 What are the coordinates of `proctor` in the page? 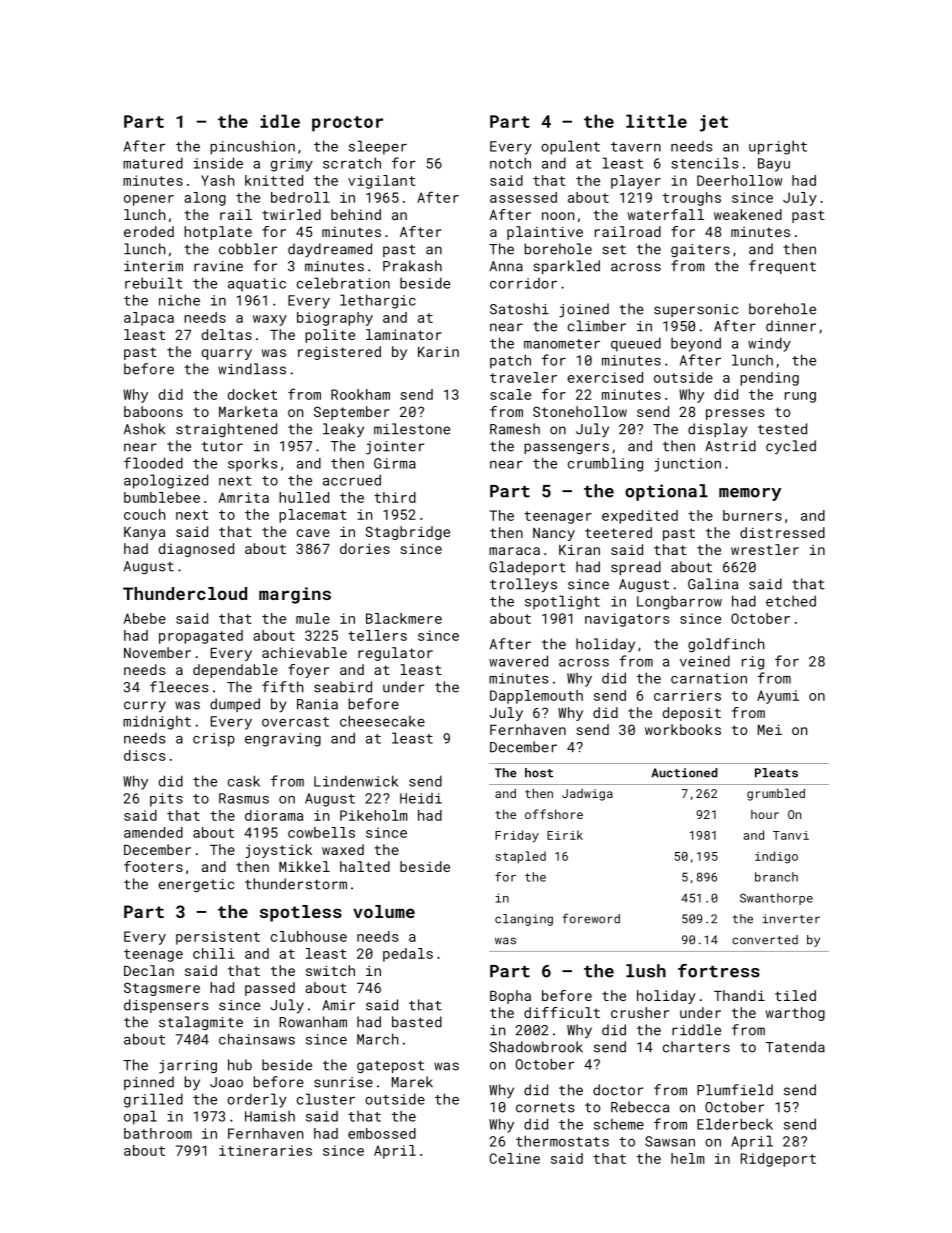 It's located at (347, 124).
